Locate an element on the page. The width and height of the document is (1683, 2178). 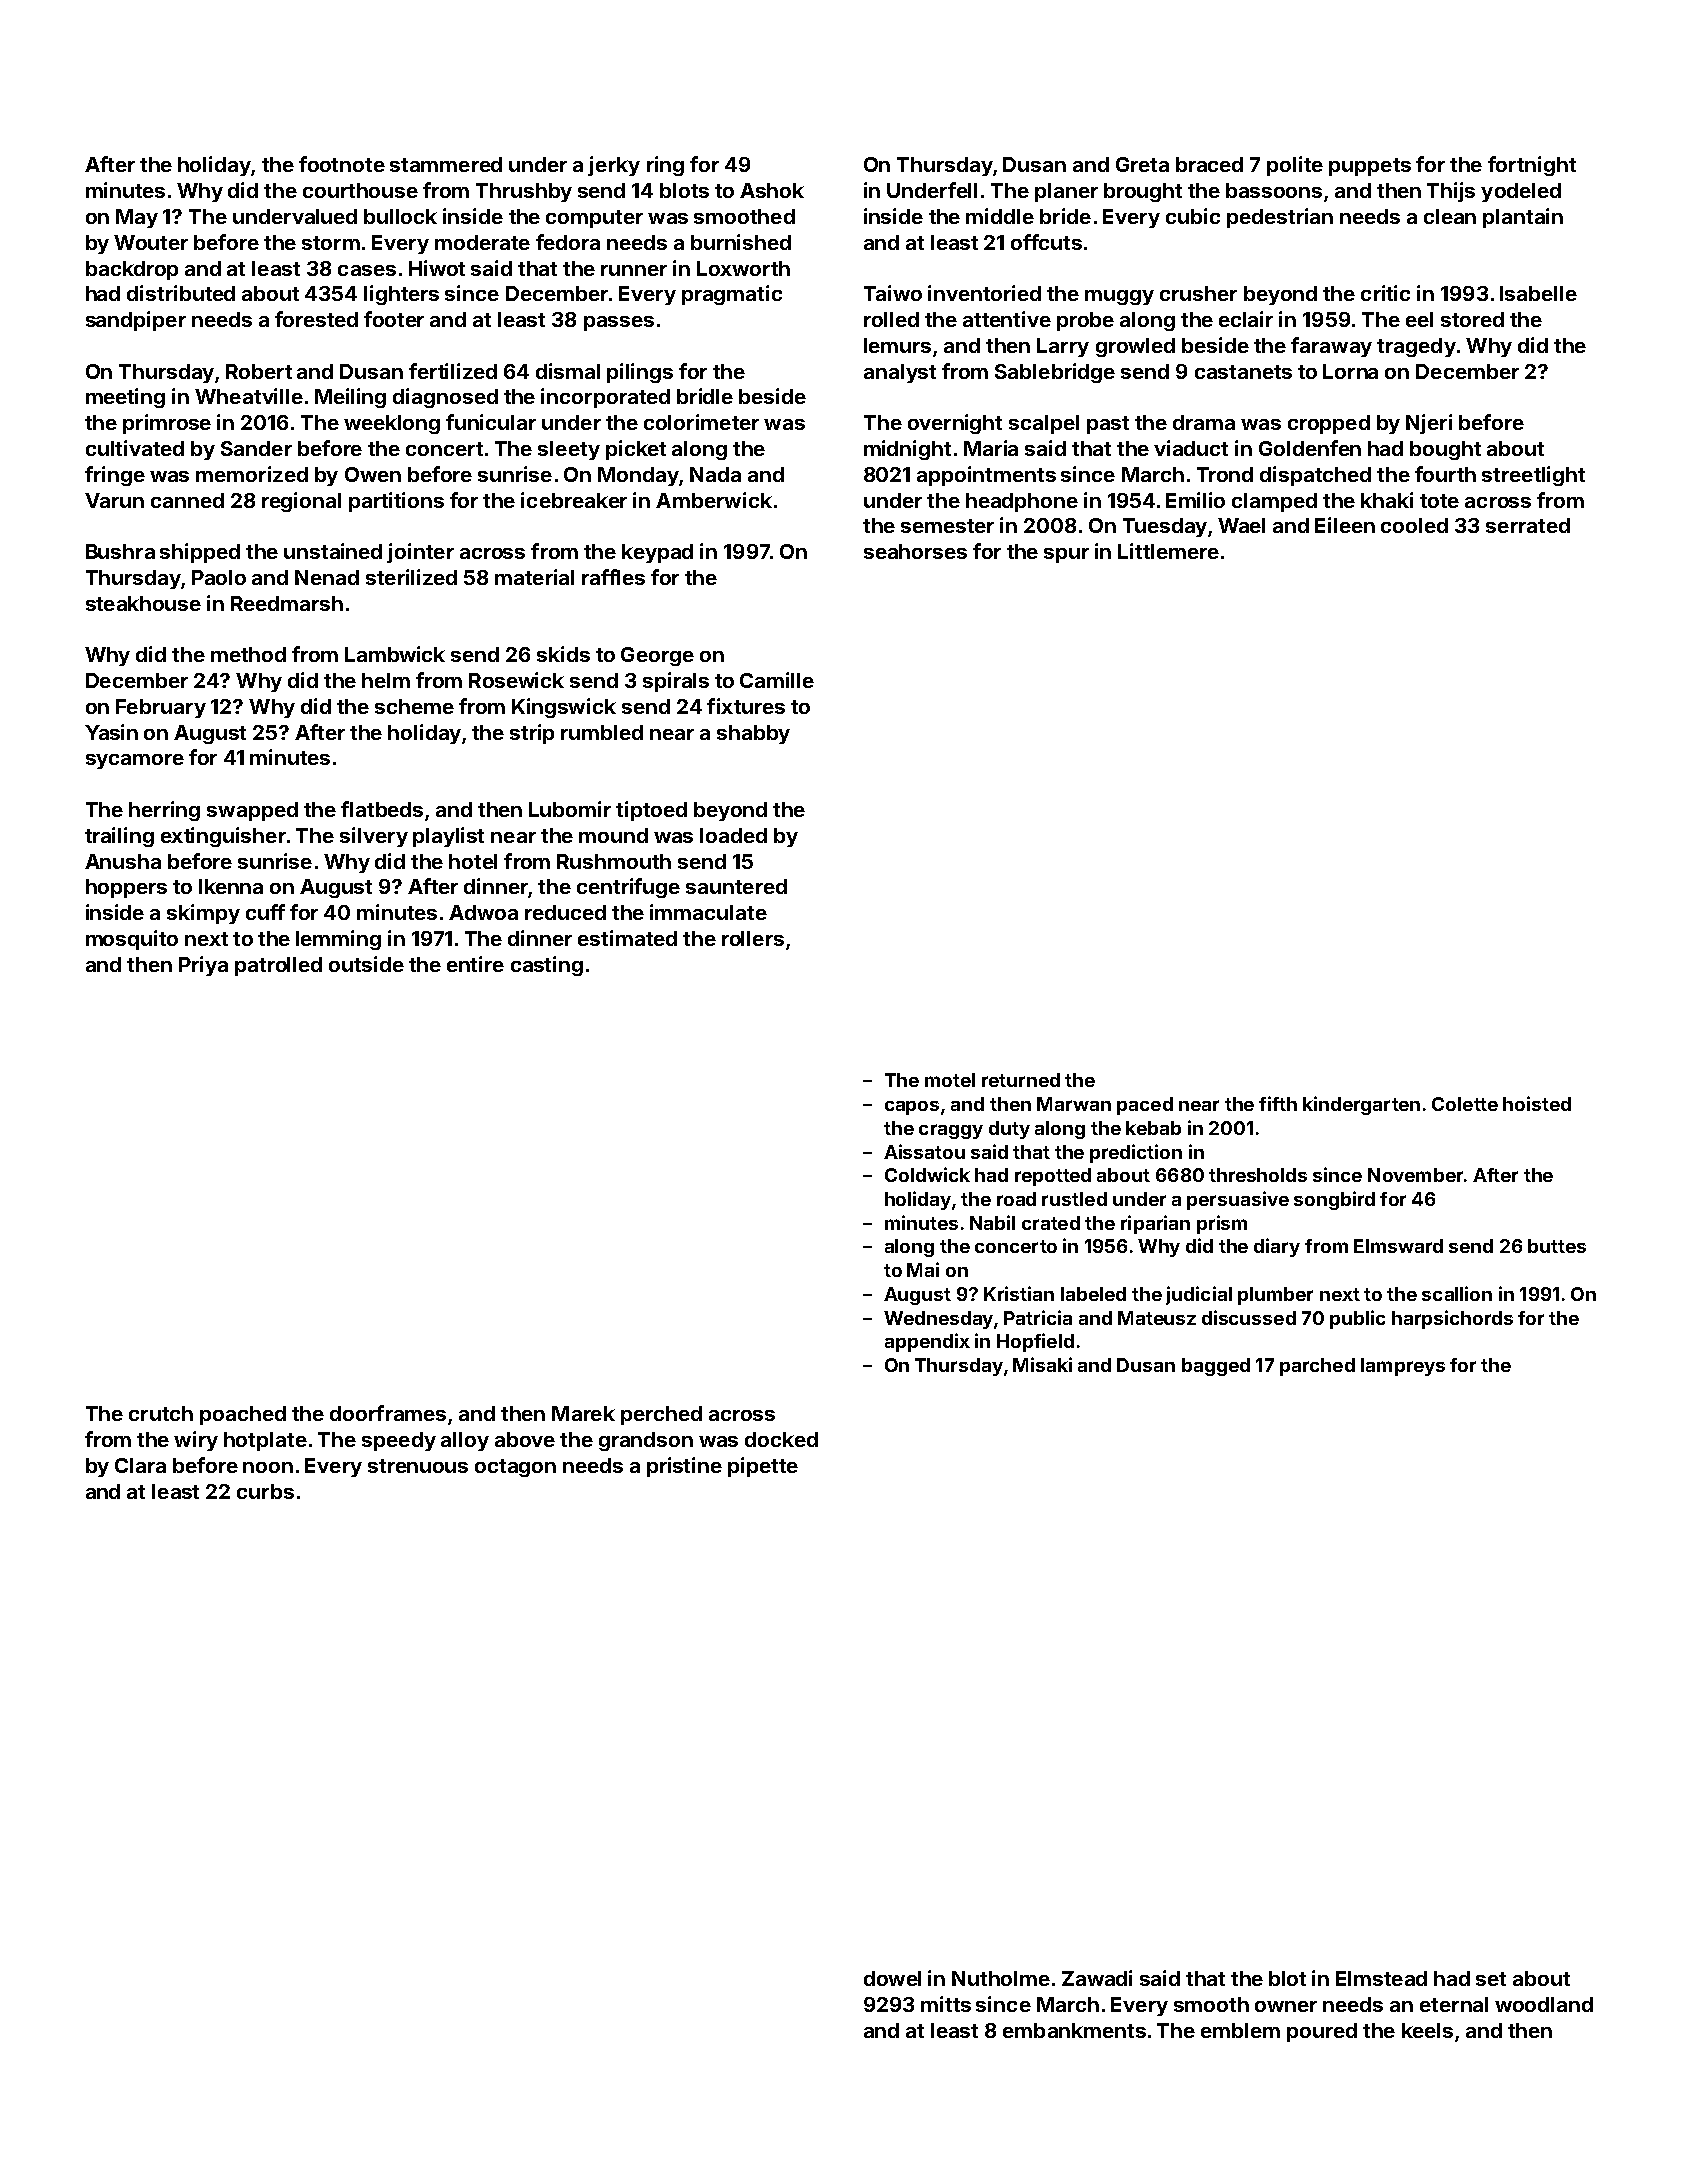
material is located at coordinates (534, 577).
